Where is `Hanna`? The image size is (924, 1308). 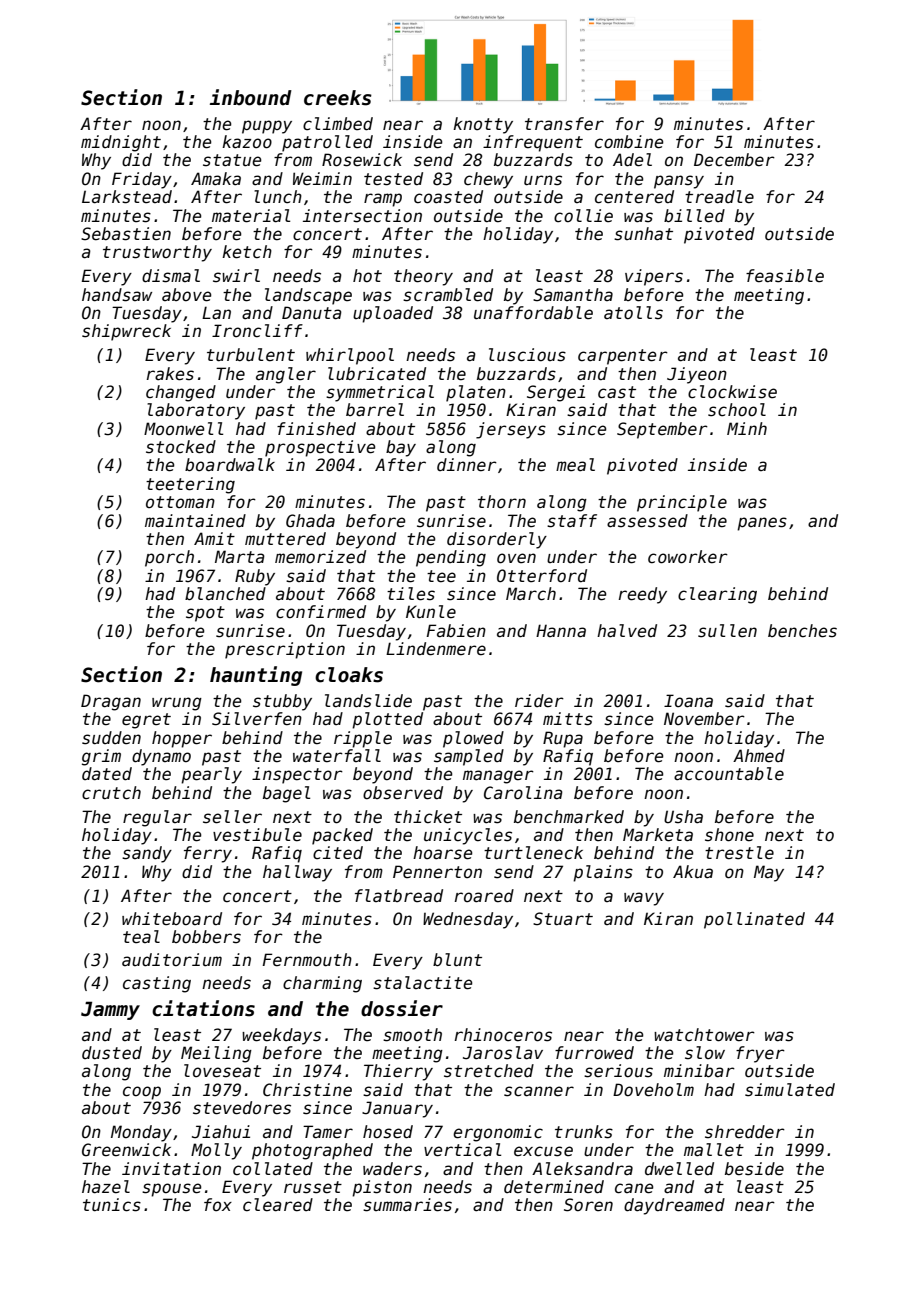 Hanna is located at coordinates (561, 631).
